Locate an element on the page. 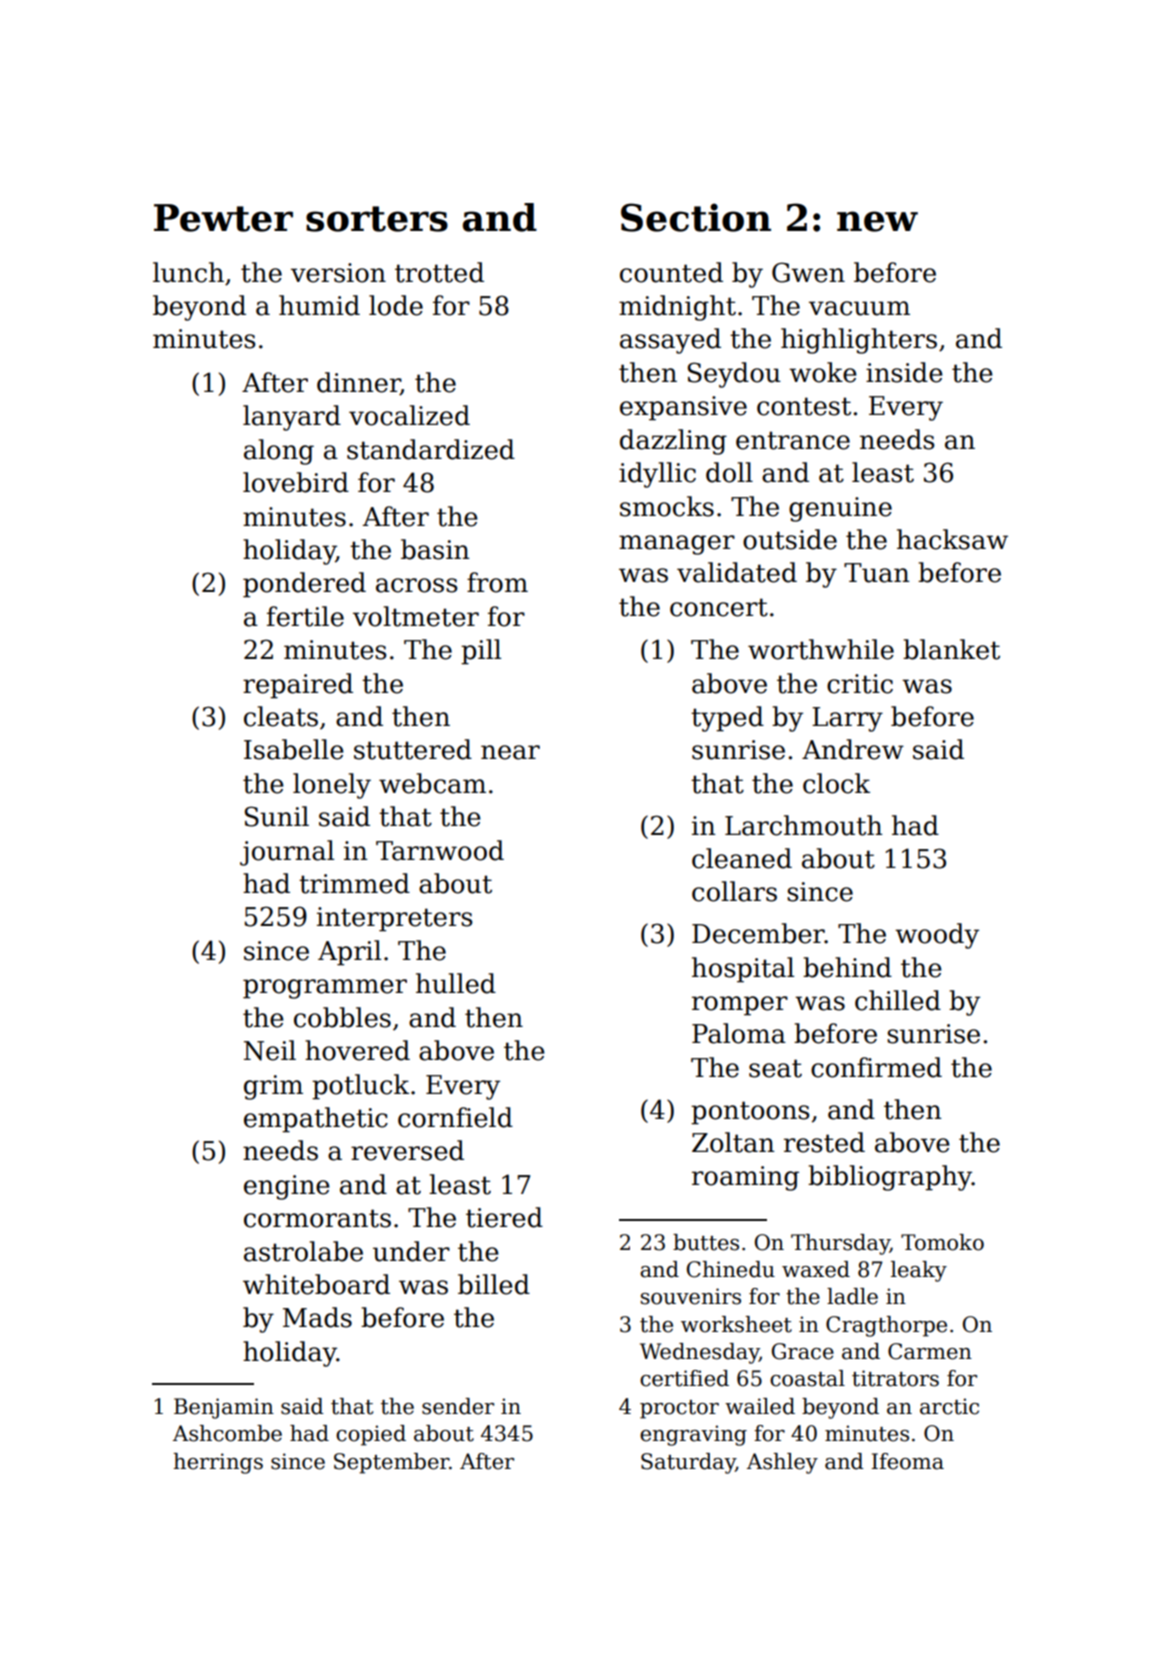 The width and height of the page is (1165, 1654). Section is located at coordinates (696, 217).
